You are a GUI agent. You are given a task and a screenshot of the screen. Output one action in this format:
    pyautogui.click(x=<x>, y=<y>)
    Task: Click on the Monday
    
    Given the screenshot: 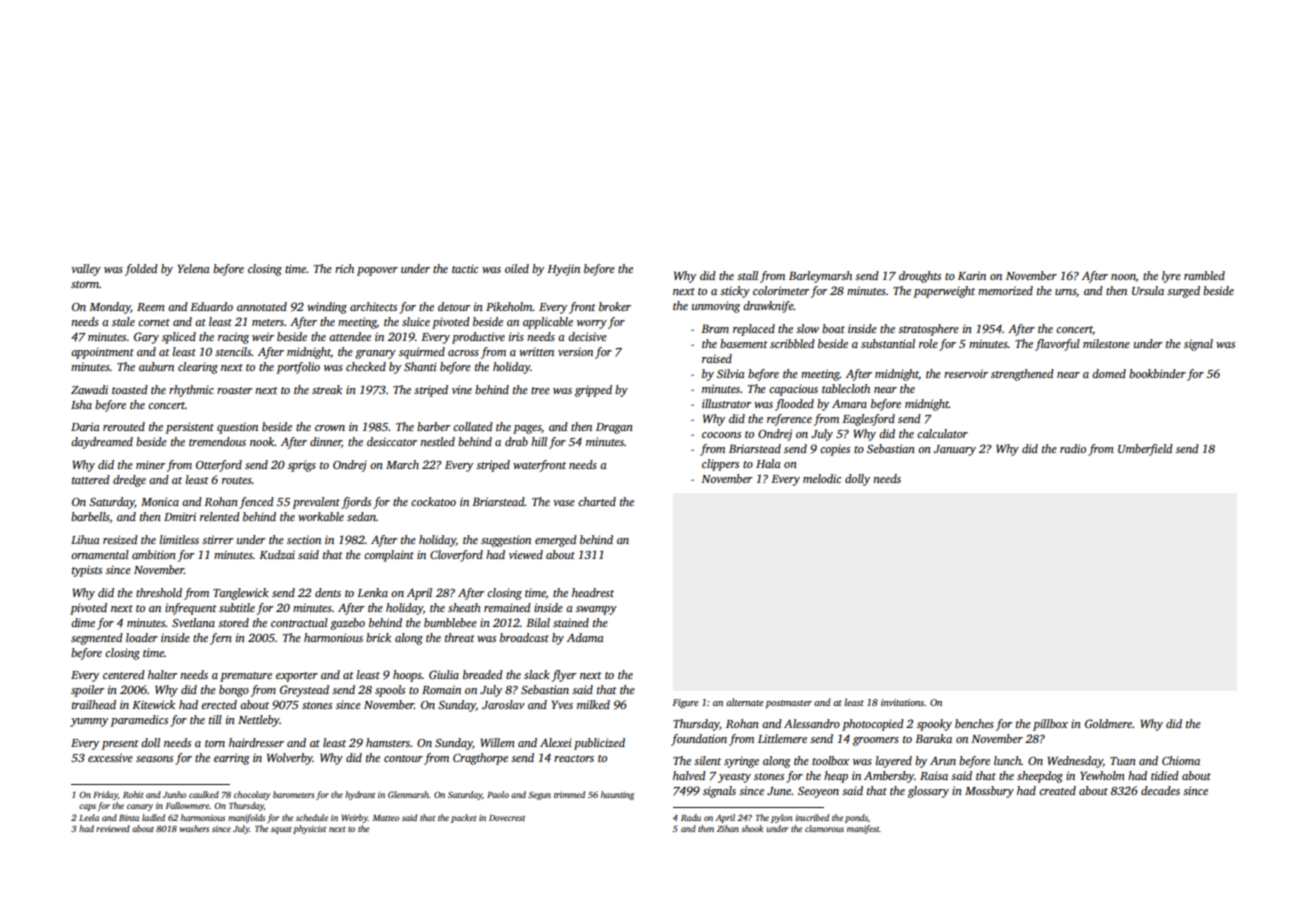 What is the action you would take?
    pyautogui.click(x=110, y=308)
